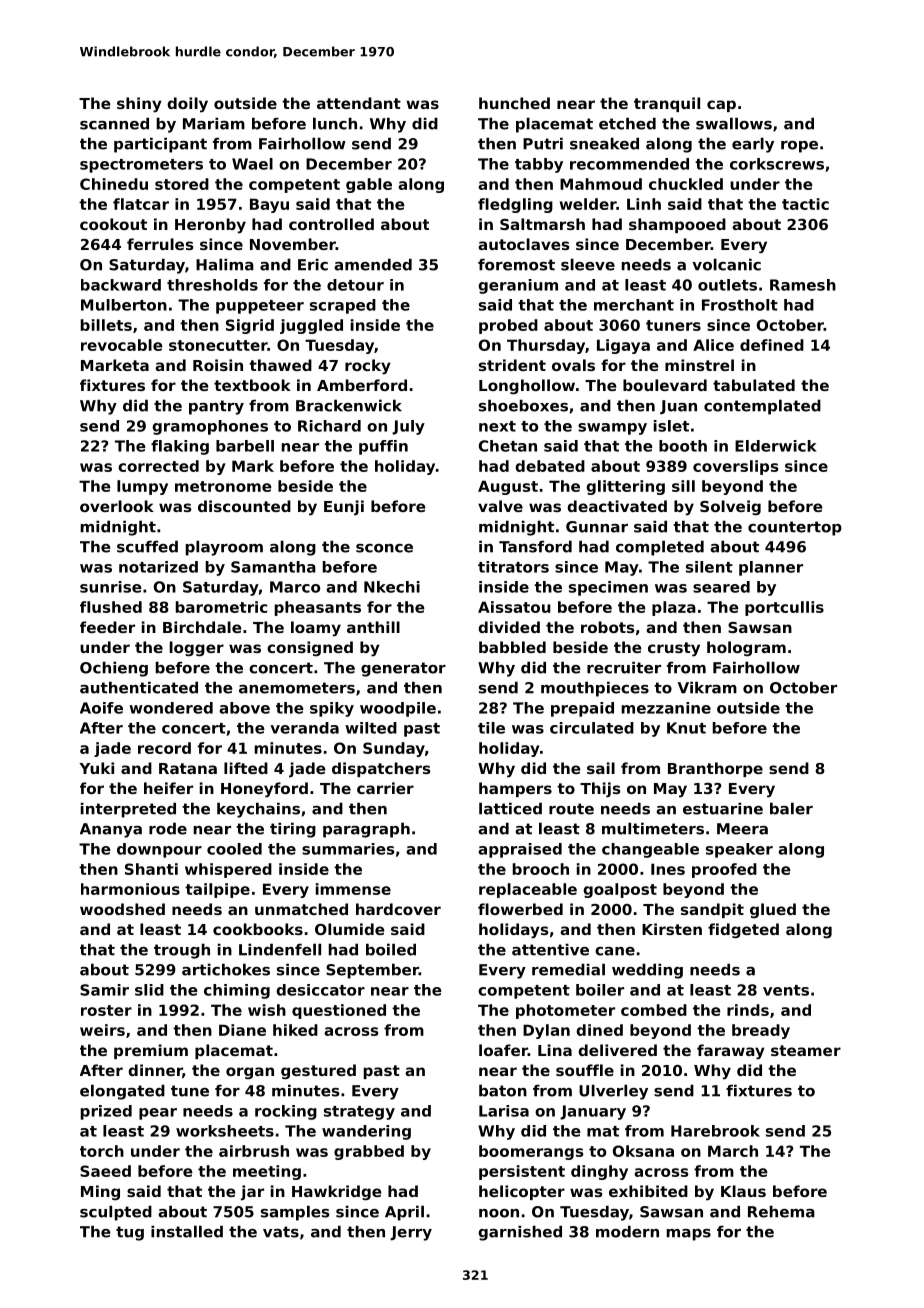  I want to click on exhibited, so click(648, 1191).
